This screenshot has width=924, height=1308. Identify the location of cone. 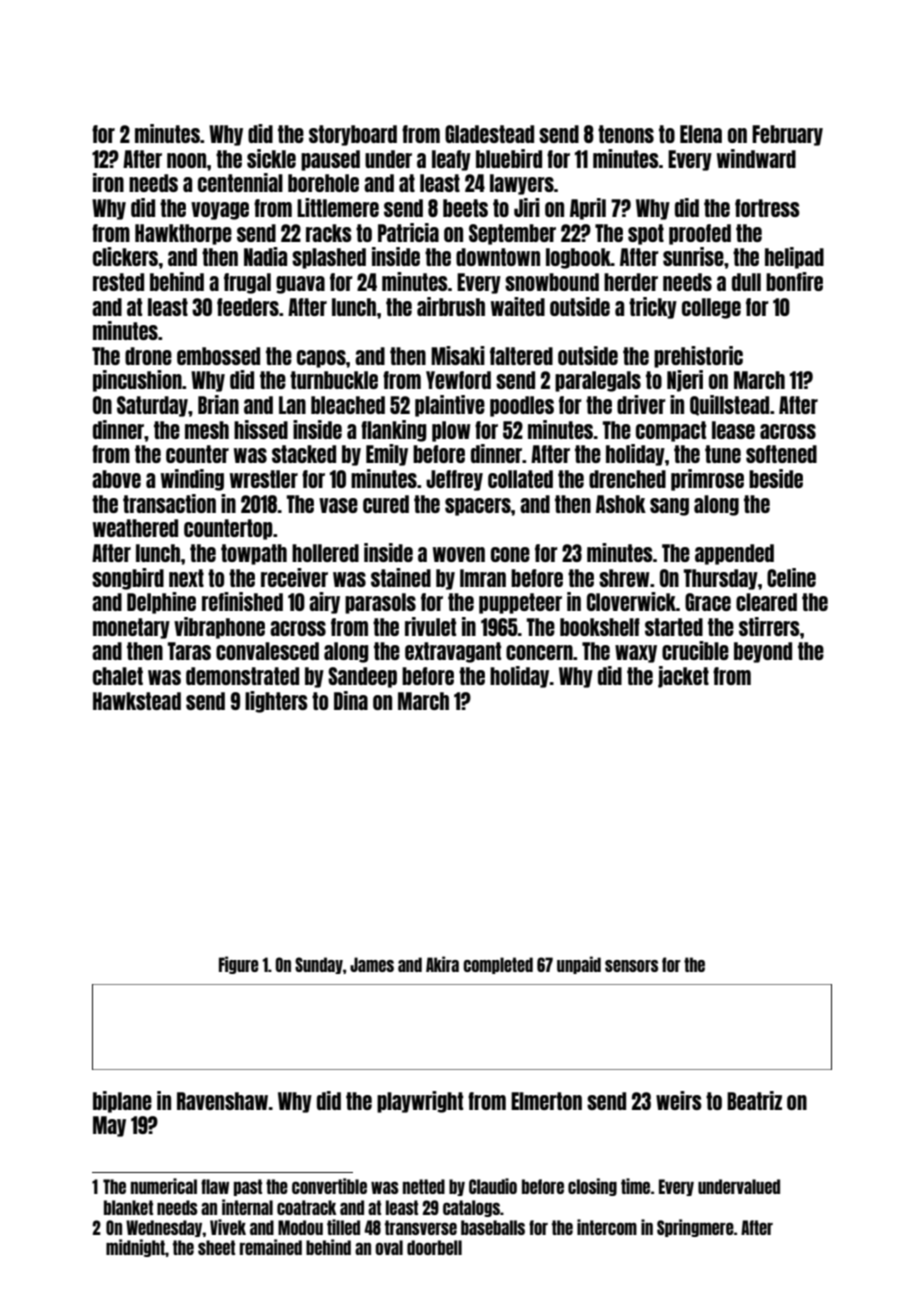
(510, 554).
